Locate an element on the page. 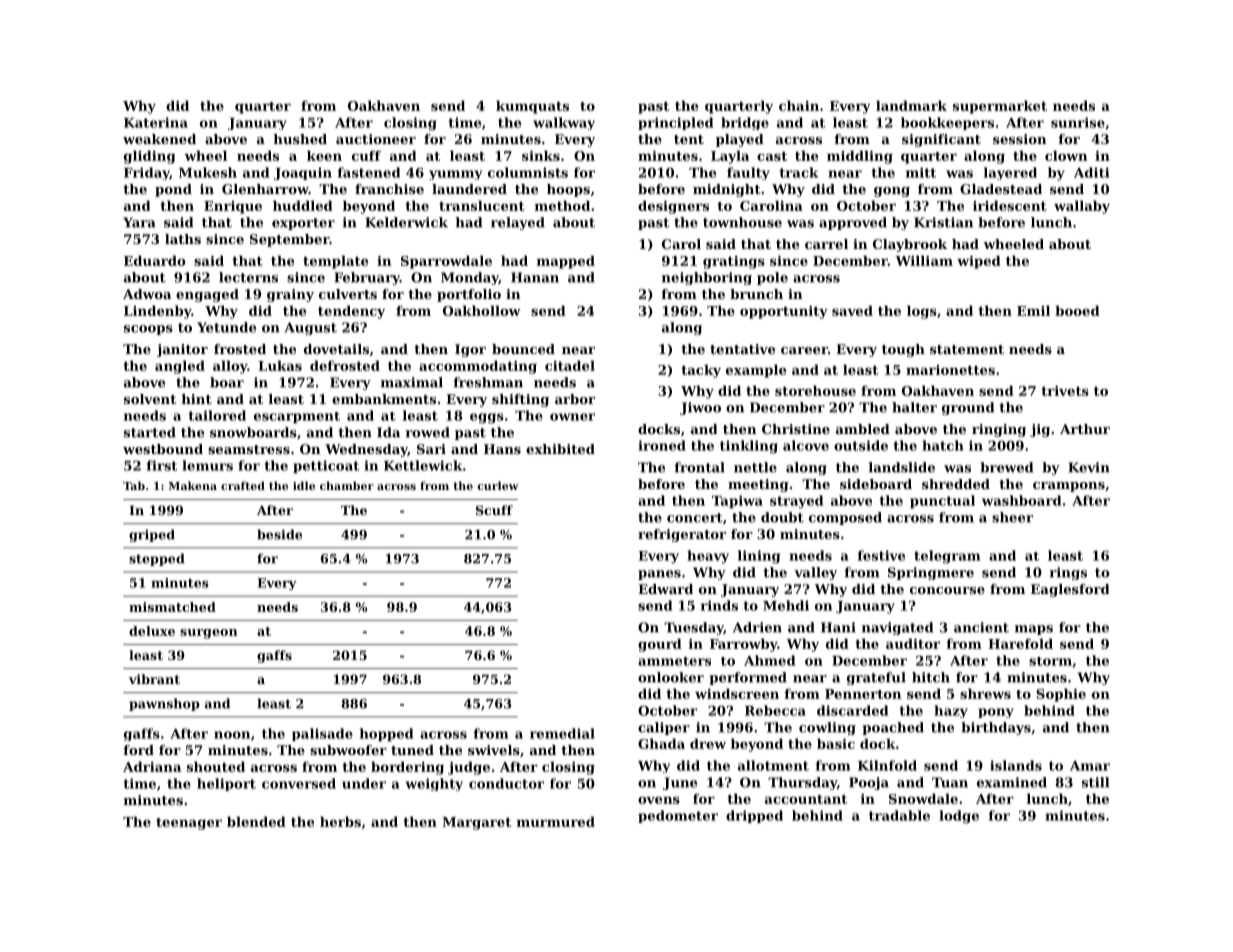  mismatched is located at coordinates (172, 607).
